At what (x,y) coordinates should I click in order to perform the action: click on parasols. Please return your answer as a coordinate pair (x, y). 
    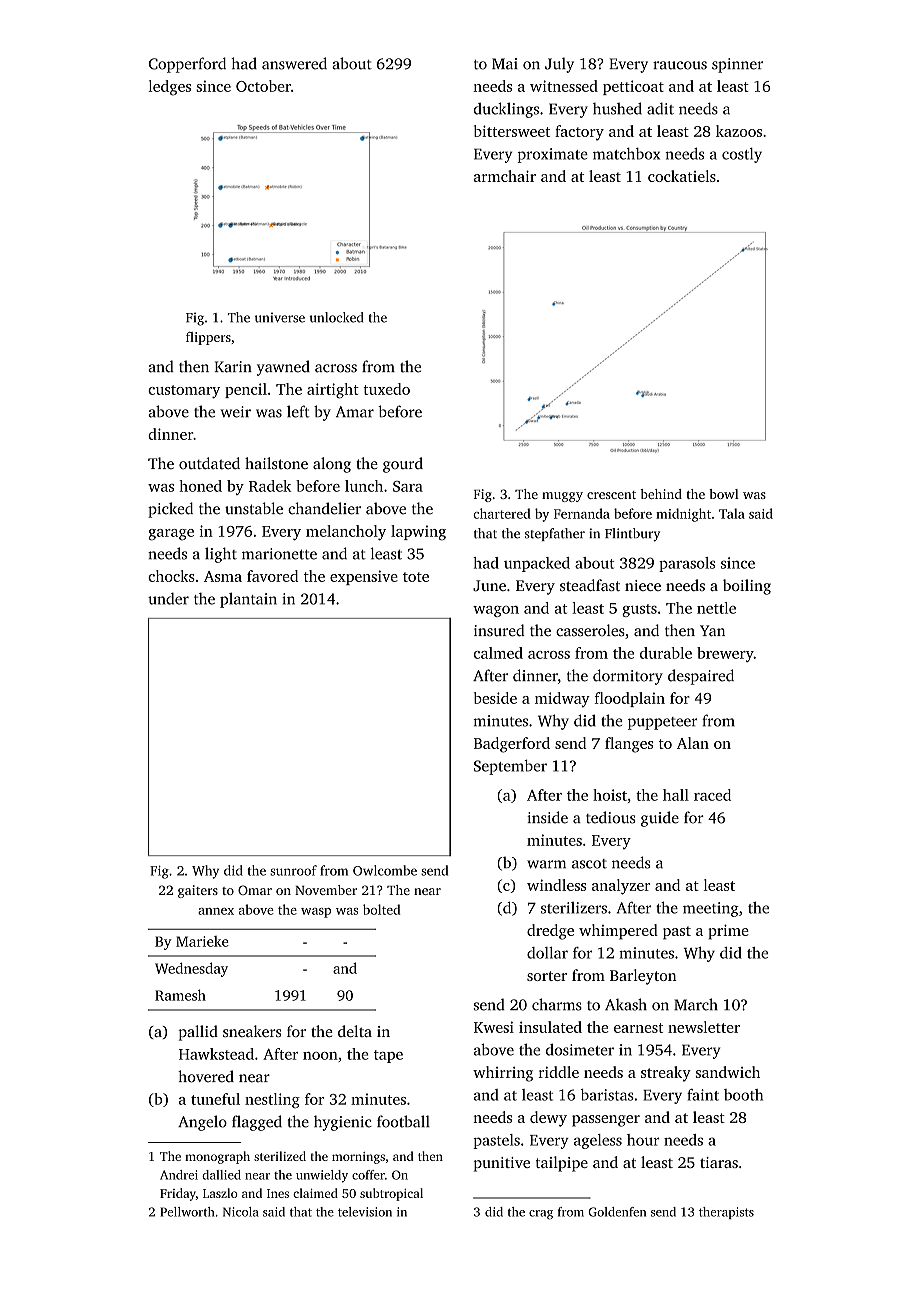
    Looking at the image, I should click on (687, 564).
